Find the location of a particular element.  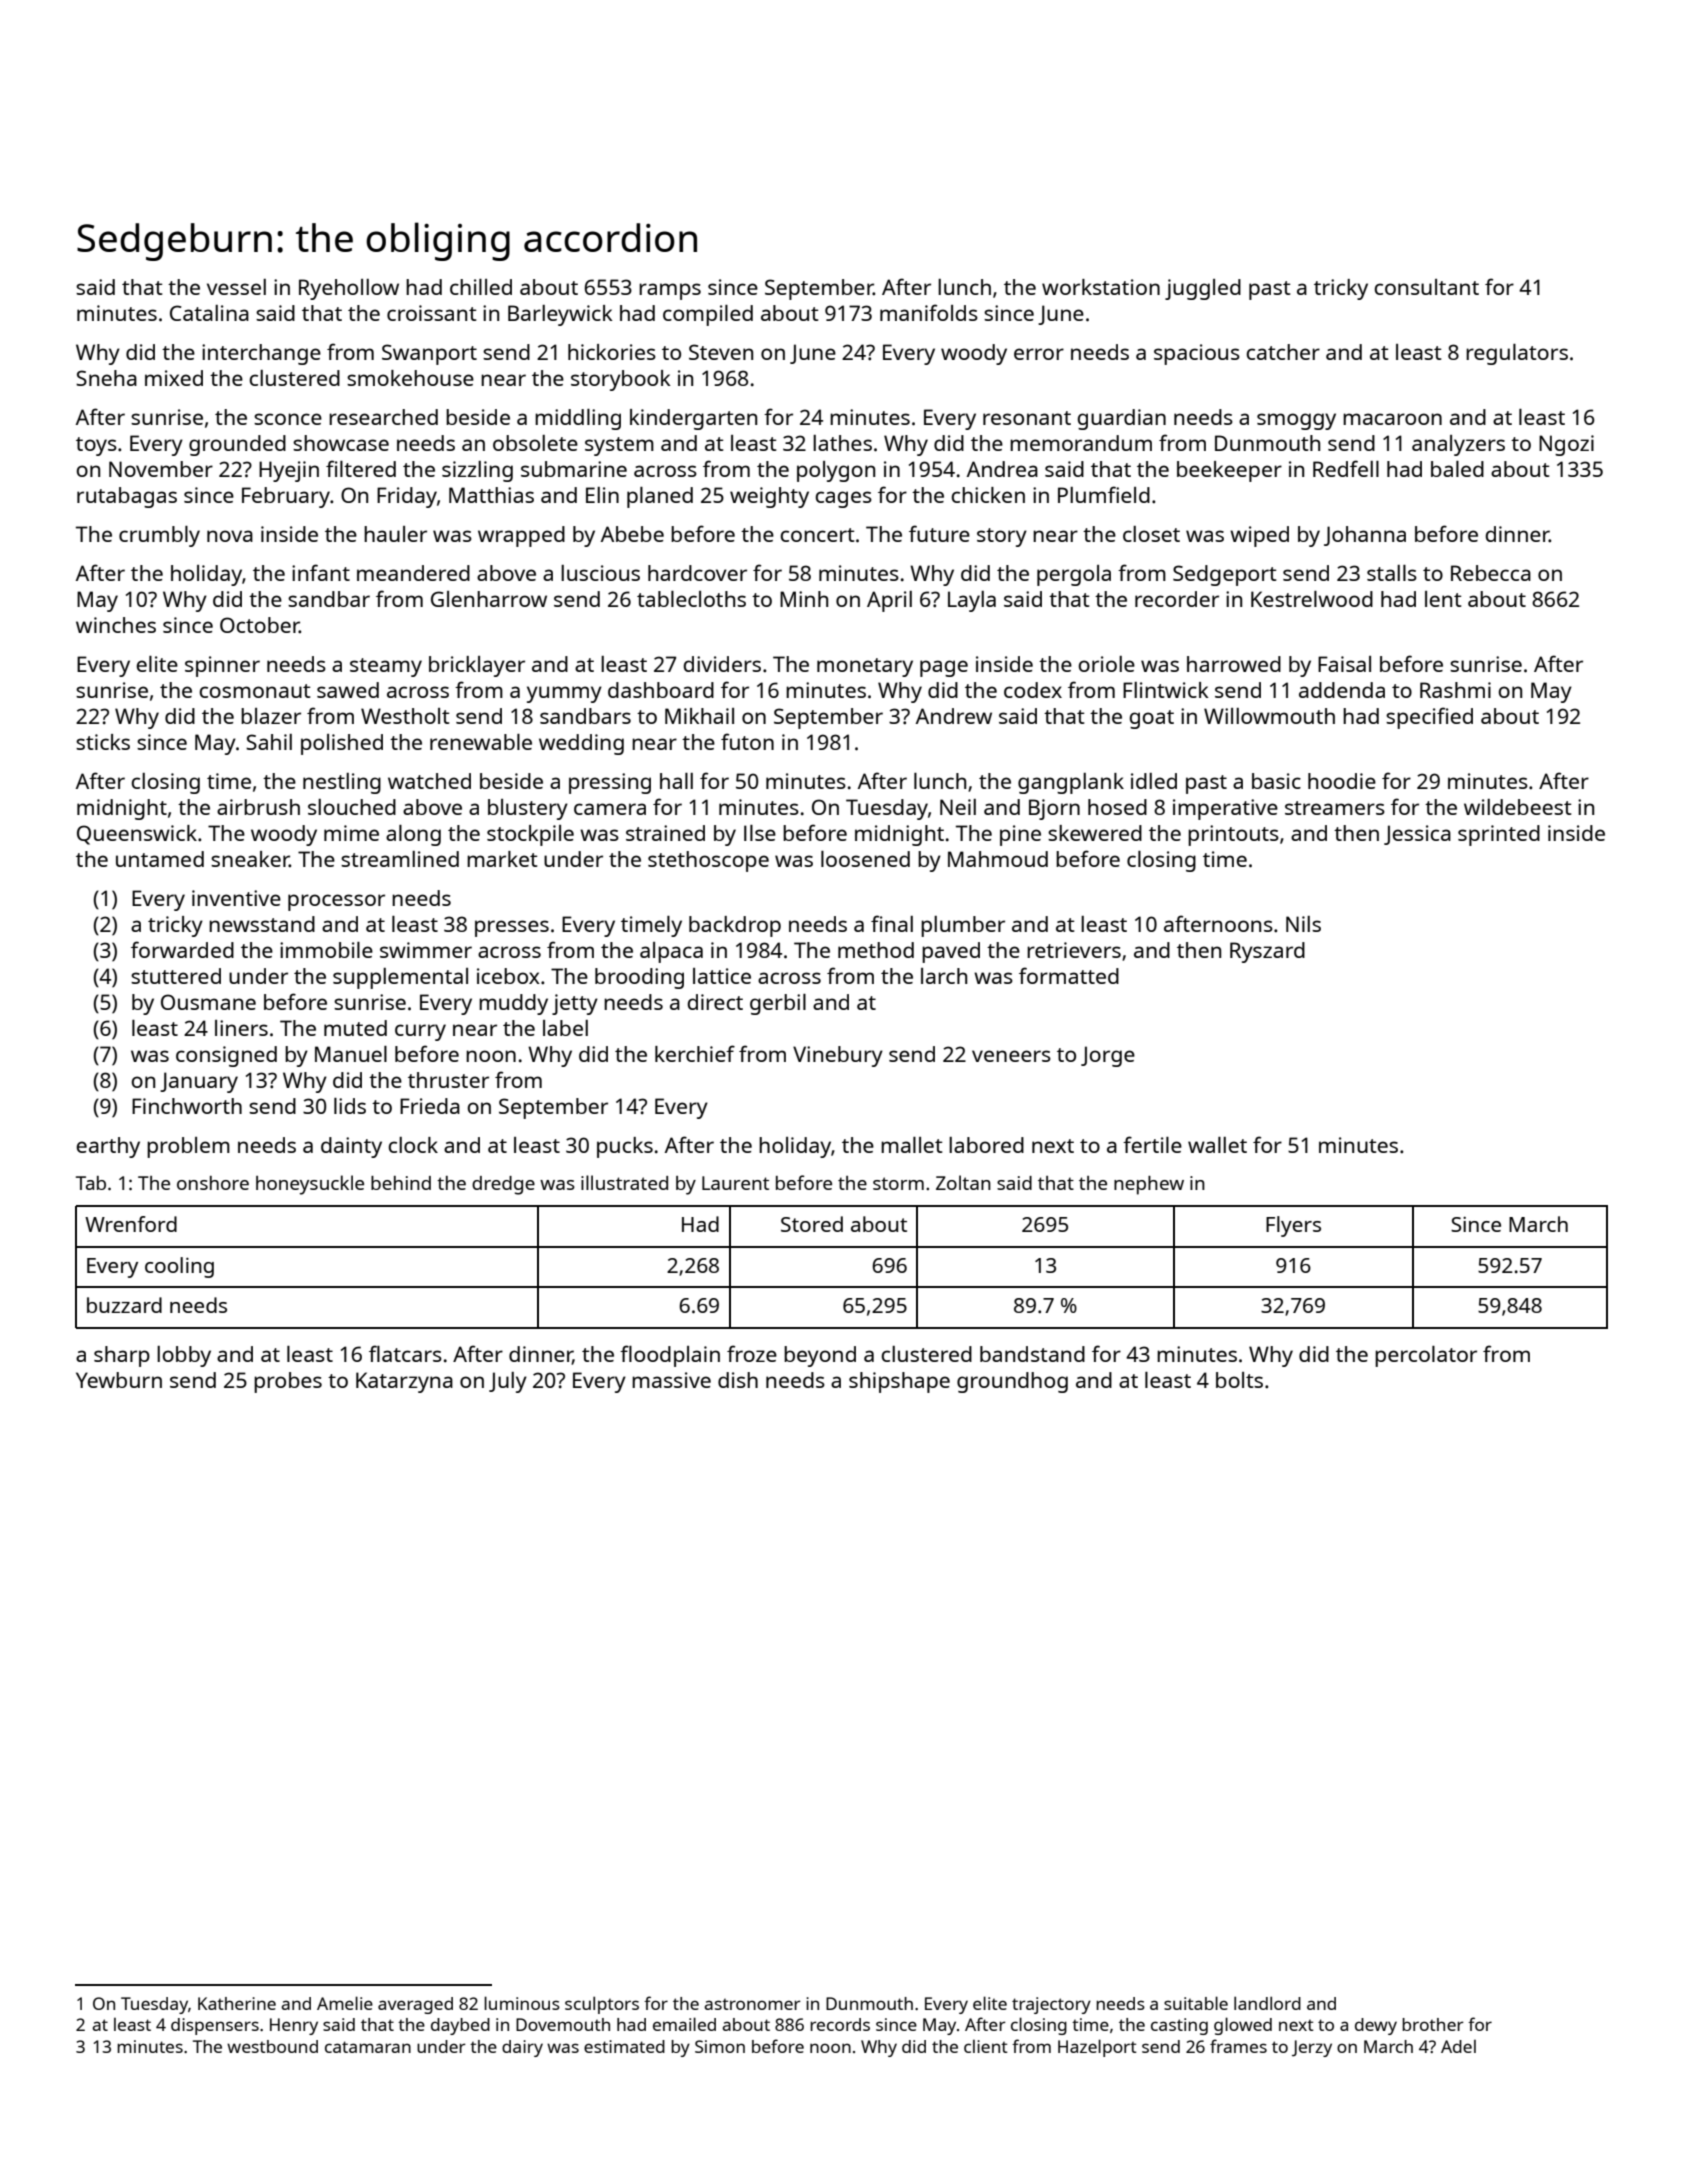

Amelie is located at coordinates (345, 2003).
